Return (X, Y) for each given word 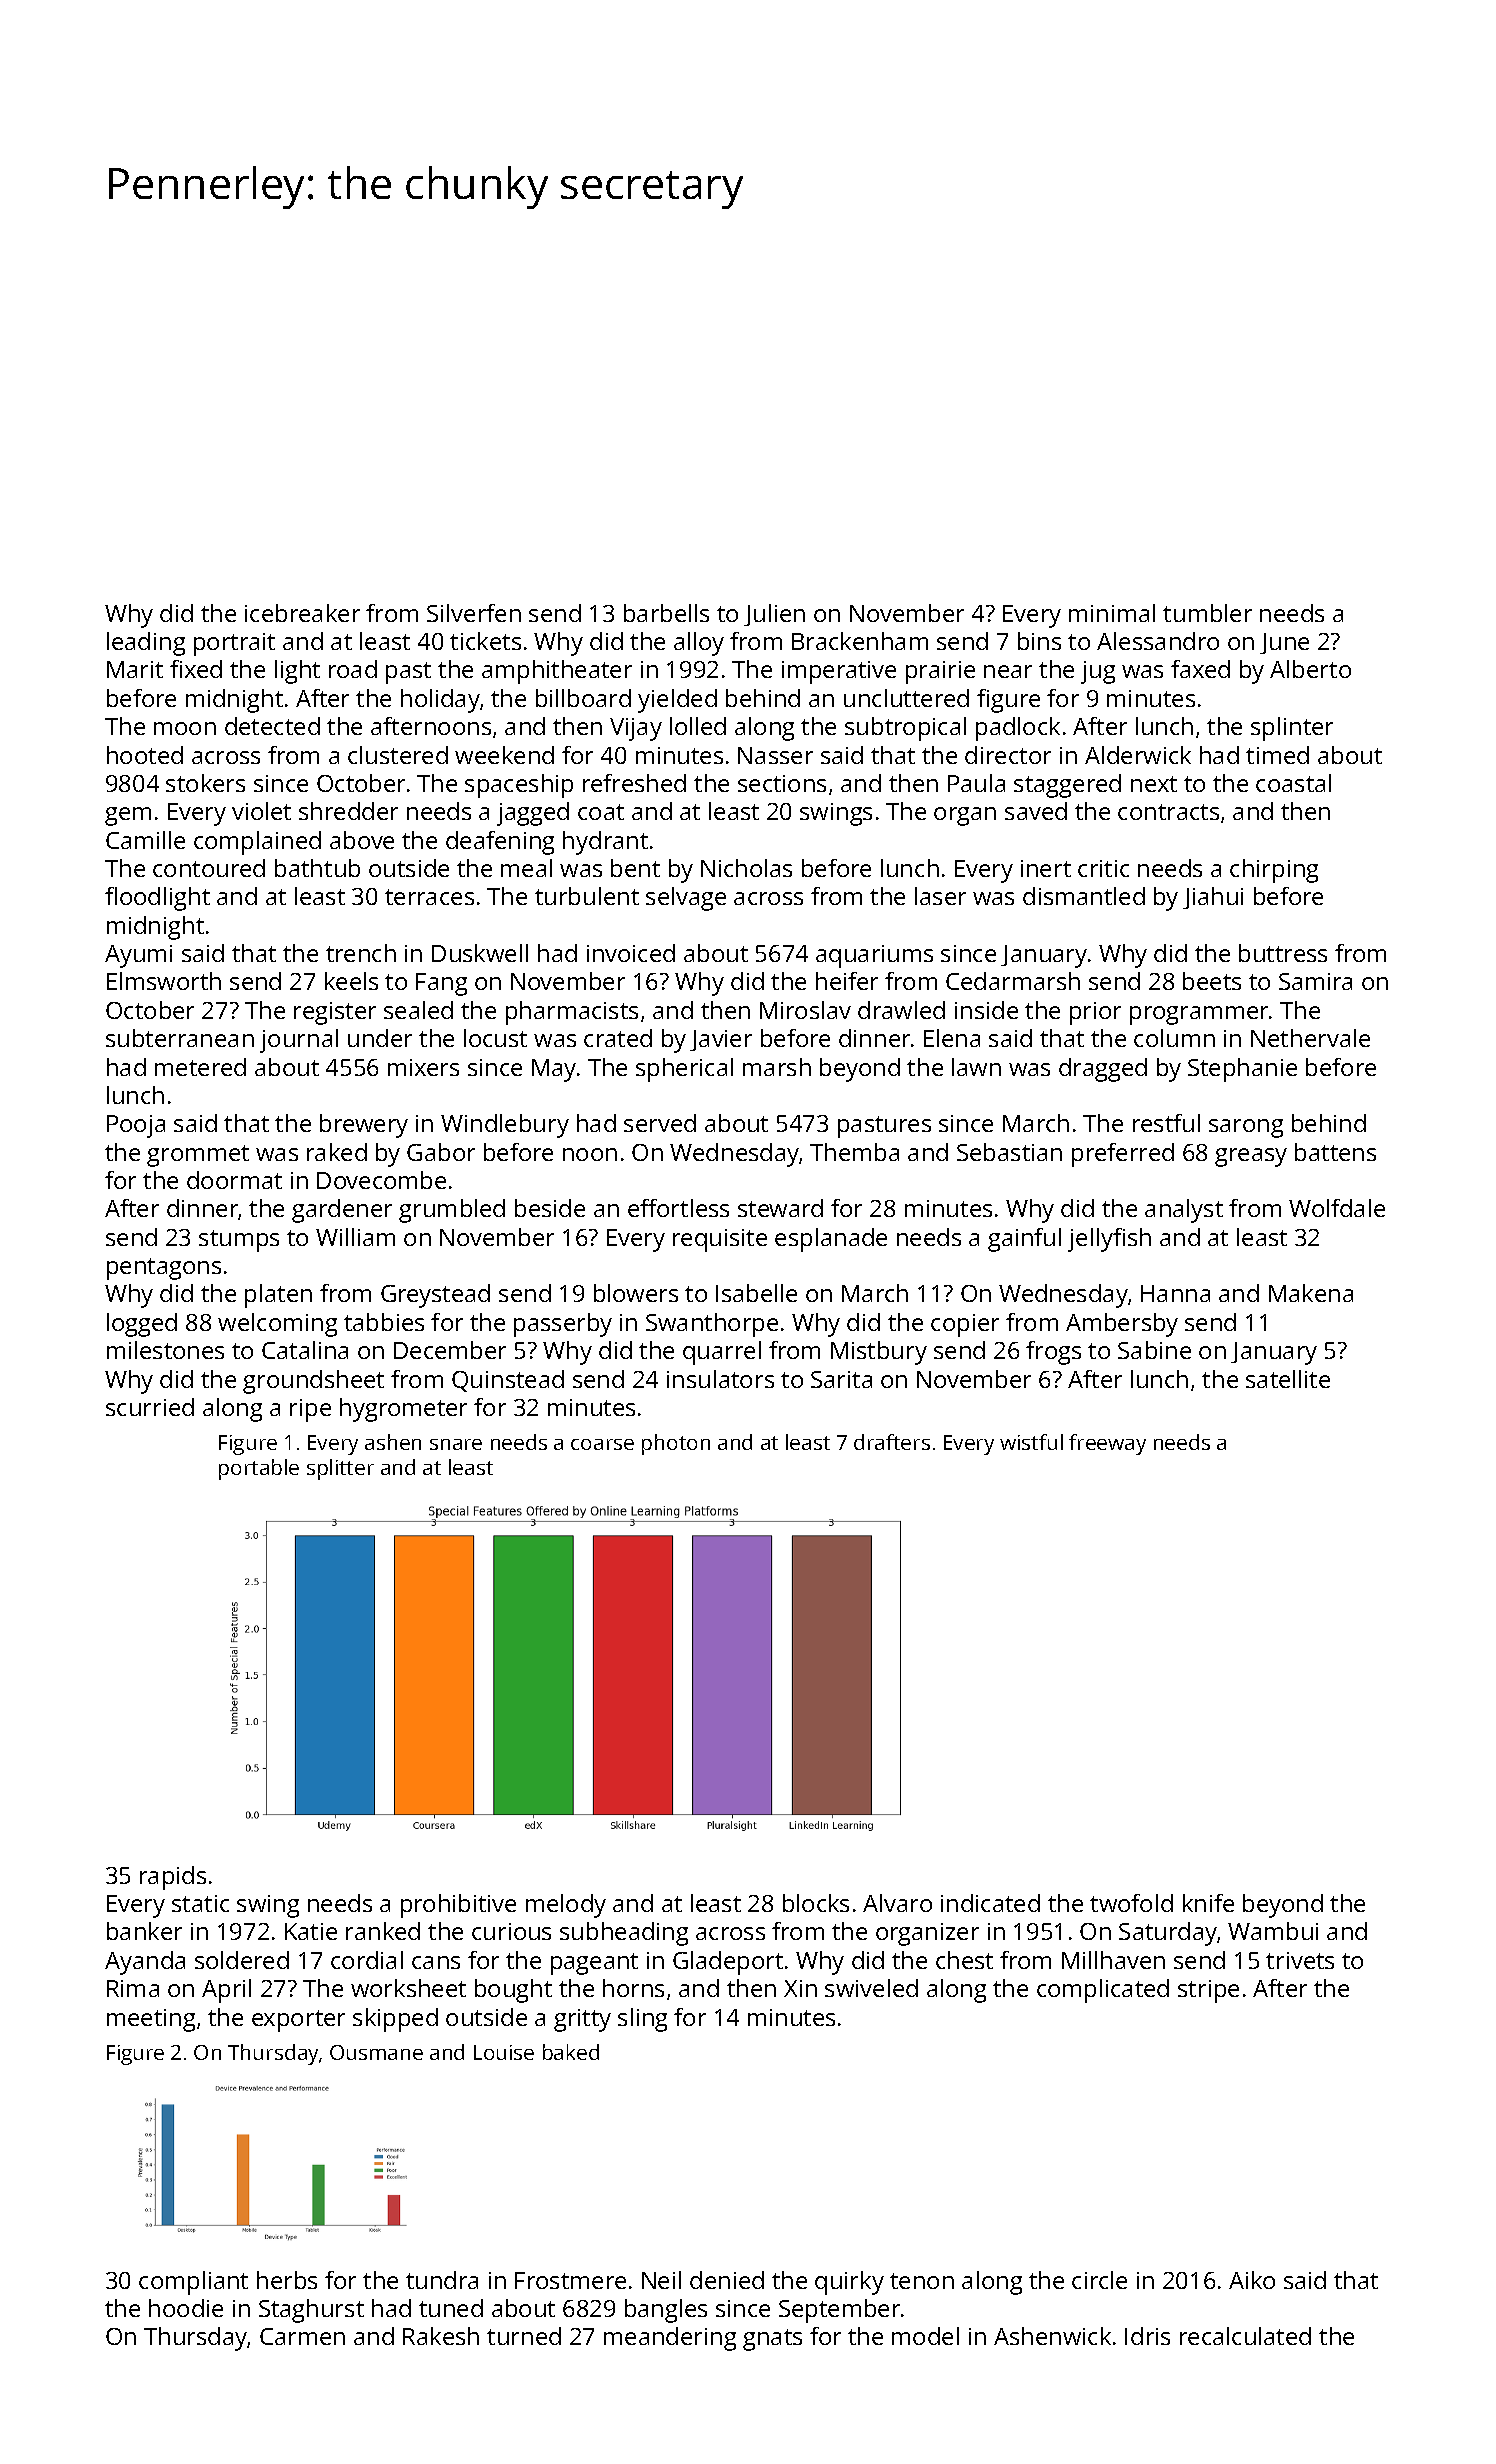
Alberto (1310, 669)
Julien (774, 615)
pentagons (164, 1269)
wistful (1031, 1442)
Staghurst (311, 2311)
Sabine (1154, 1350)
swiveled (871, 1988)
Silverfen (474, 613)
